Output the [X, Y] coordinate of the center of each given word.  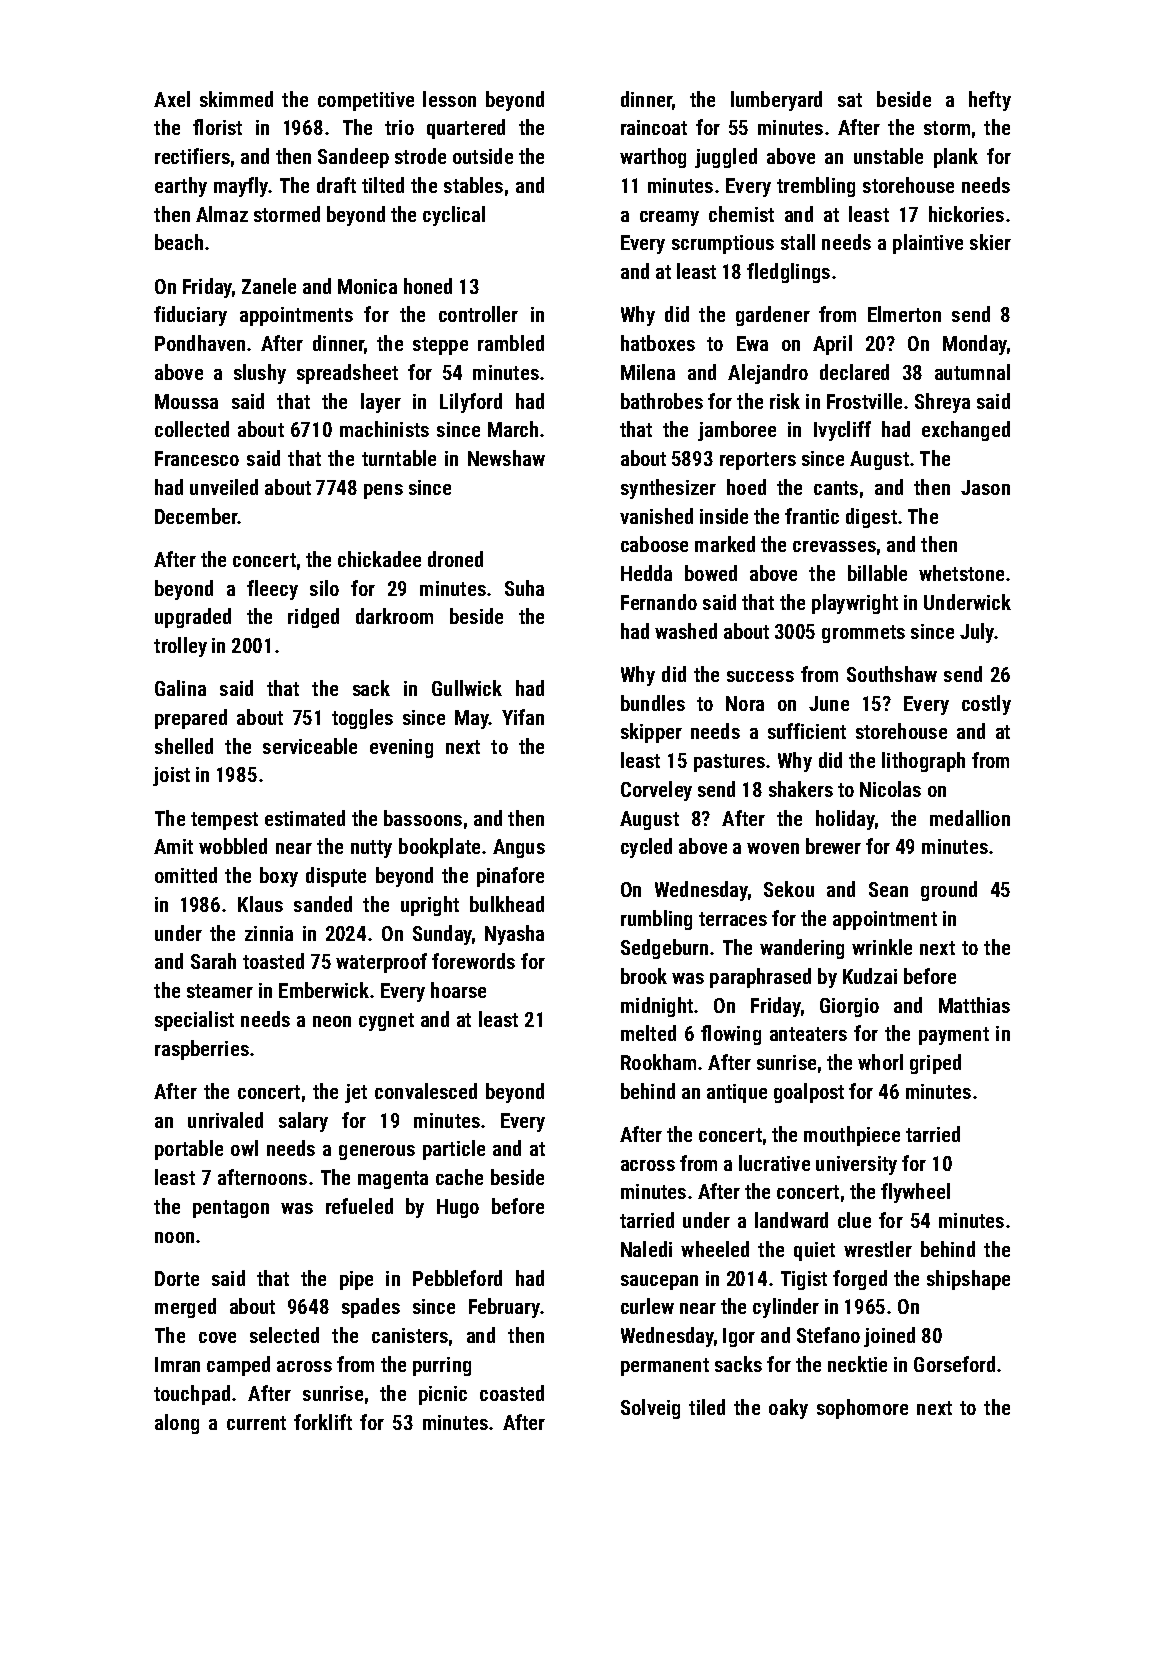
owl [244, 1148]
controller [478, 314]
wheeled [715, 1249]
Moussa [186, 401]
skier [990, 242]
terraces [733, 919]
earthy [181, 187]
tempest [224, 821]
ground [949, 891]
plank [956, 158]
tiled [707, 1407]
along [177, 1424]
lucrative [774, 1163]
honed [428, 286]
